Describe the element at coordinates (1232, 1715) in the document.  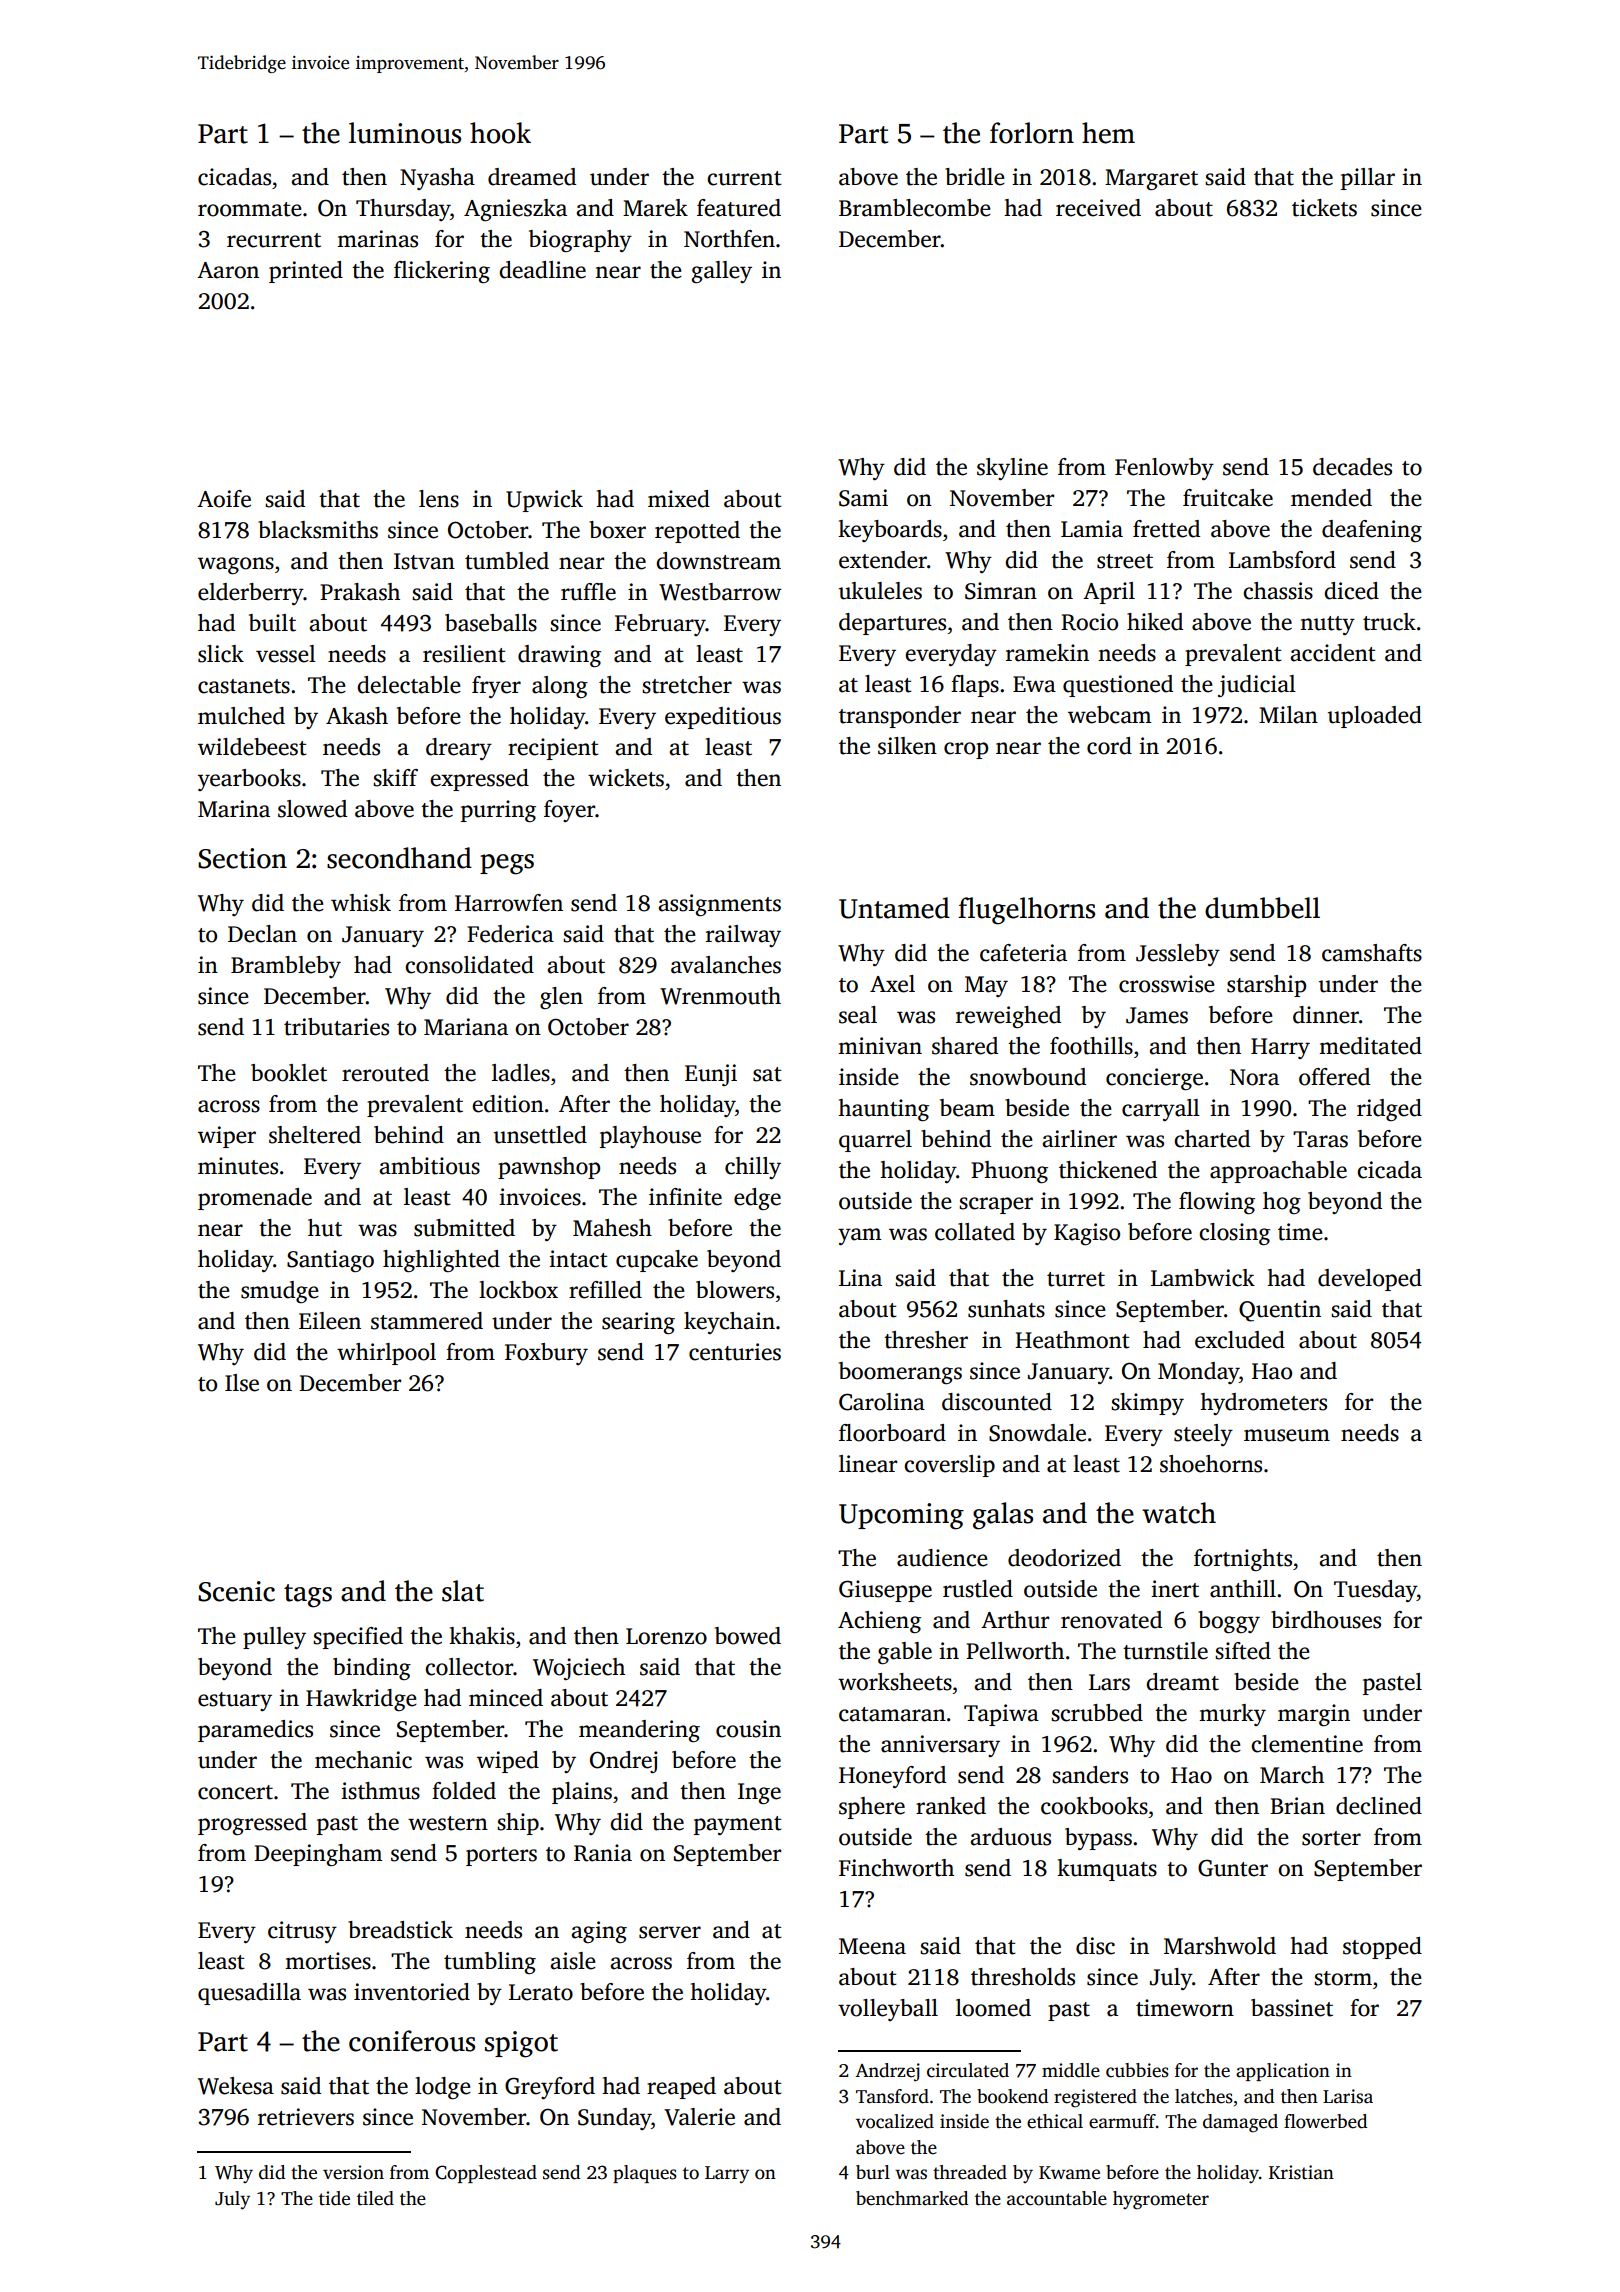
I see `murky` at that location.
